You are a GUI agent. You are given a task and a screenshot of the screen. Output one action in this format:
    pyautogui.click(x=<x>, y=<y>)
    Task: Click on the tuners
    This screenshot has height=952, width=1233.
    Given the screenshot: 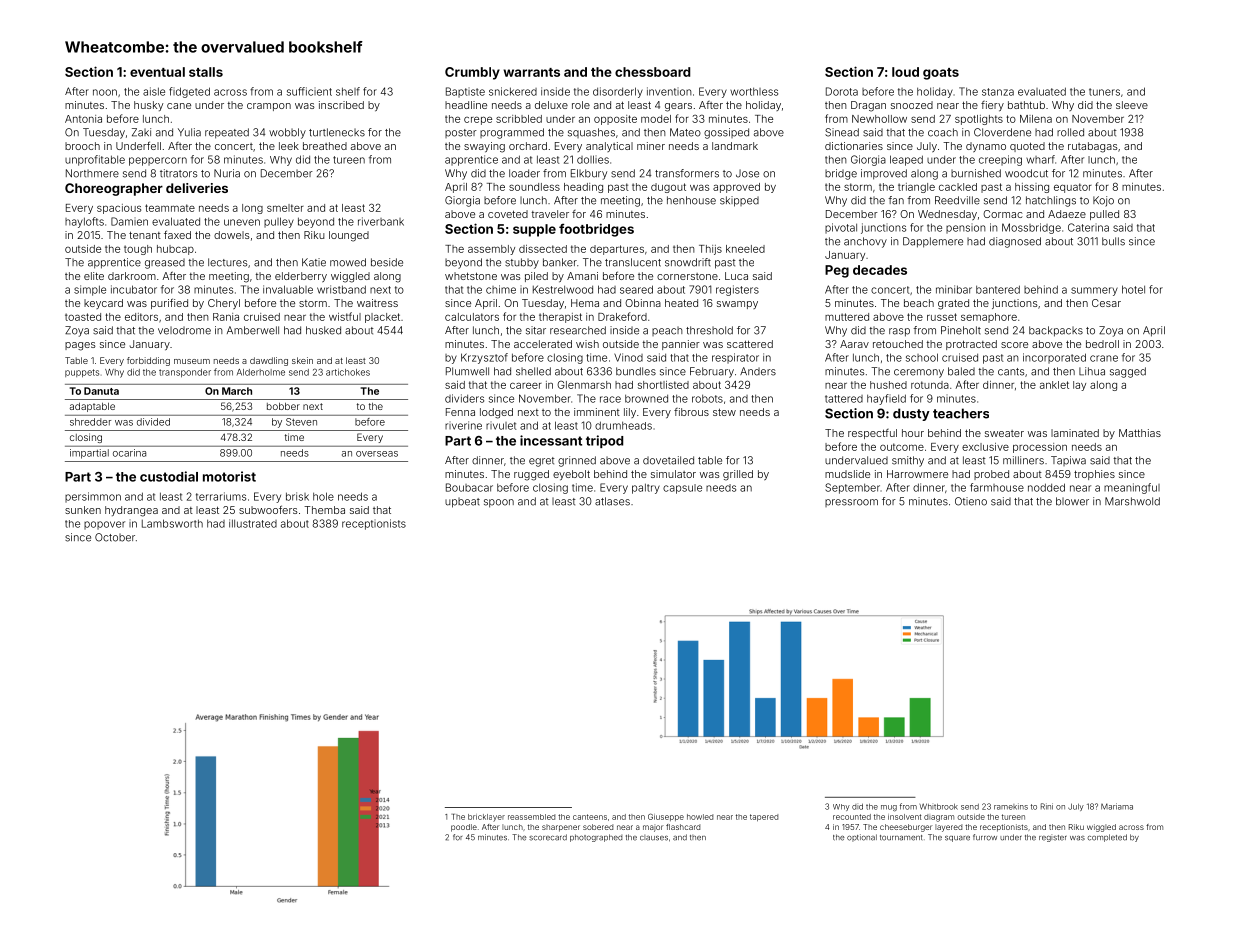 What is the action you would take?
    pyautogui.click(x=1104, y=92)
